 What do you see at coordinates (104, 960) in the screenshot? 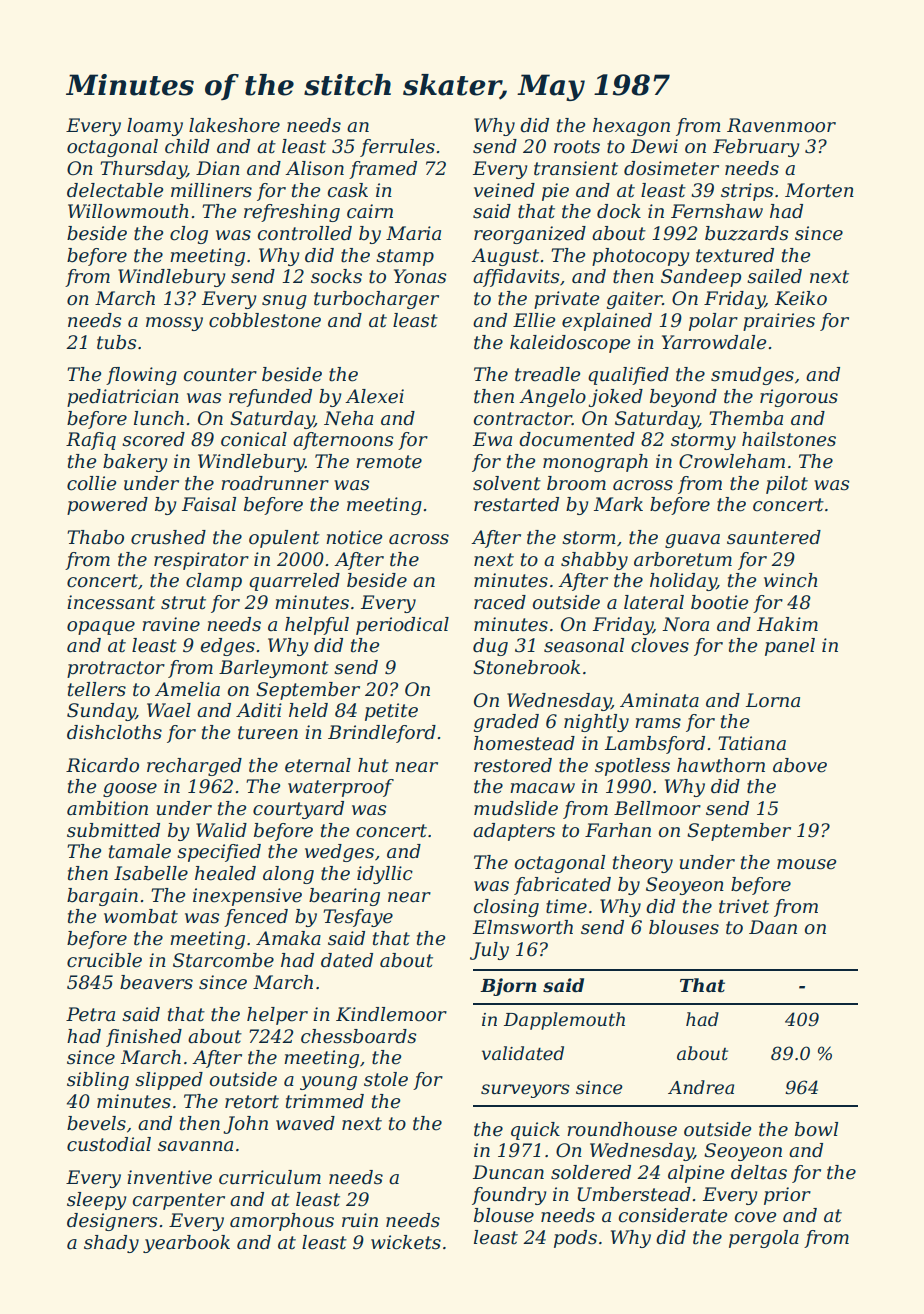
I see `crucible` at bounding box center [104, 960].
